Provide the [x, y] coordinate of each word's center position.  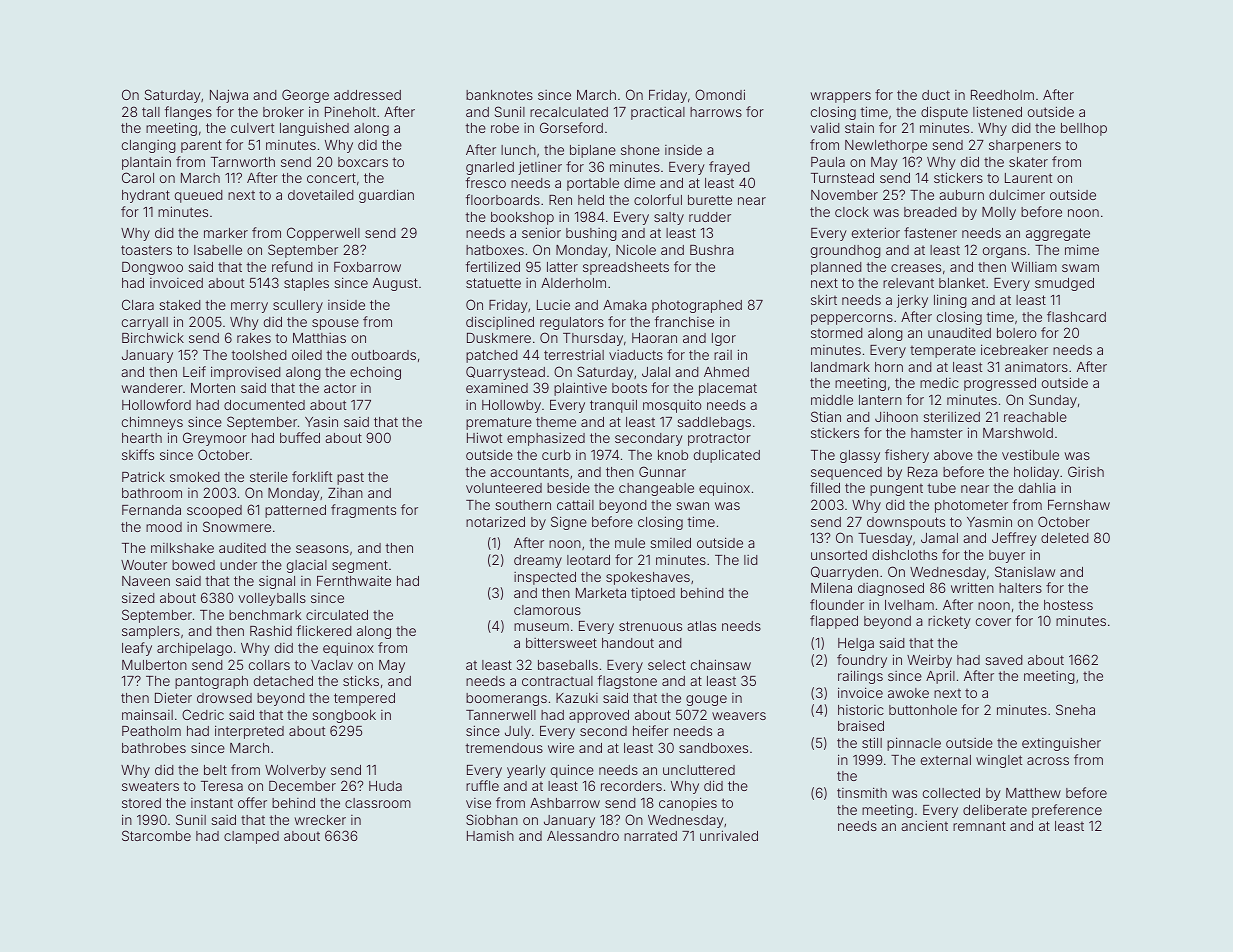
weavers [739, 716]
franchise [684, 321]
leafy [137, 649]
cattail [575, 504]
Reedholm [1002, 95]
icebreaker [1014, 349]
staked [180, 305]
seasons [322, 549]
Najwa [229, 96]
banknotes [499, 95]
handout [628, 643]
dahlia [1037, 488]
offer [252, 802]
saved [1004, 660]
